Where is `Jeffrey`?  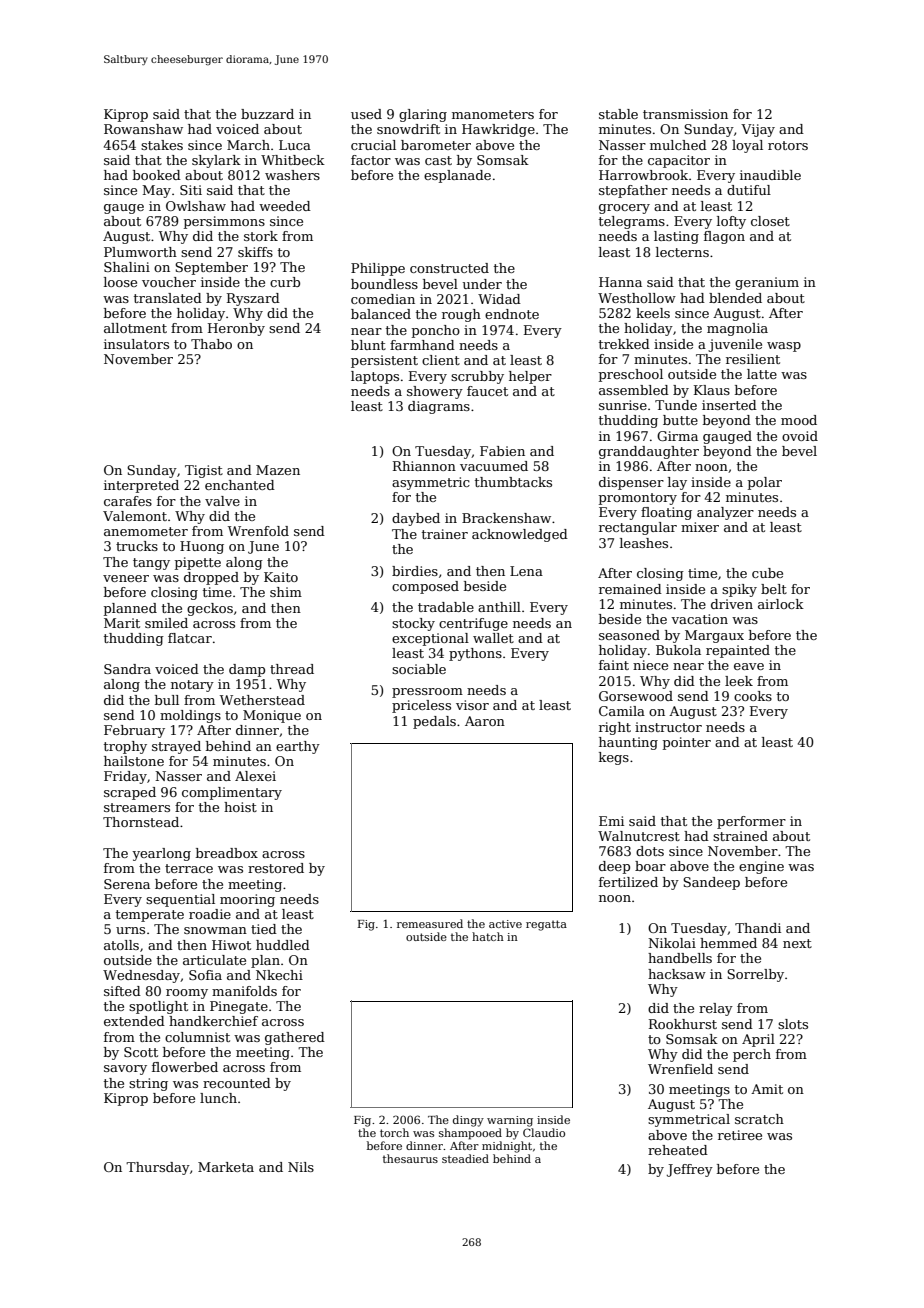
Jeffrey is located at coordinates (690, 1170).
